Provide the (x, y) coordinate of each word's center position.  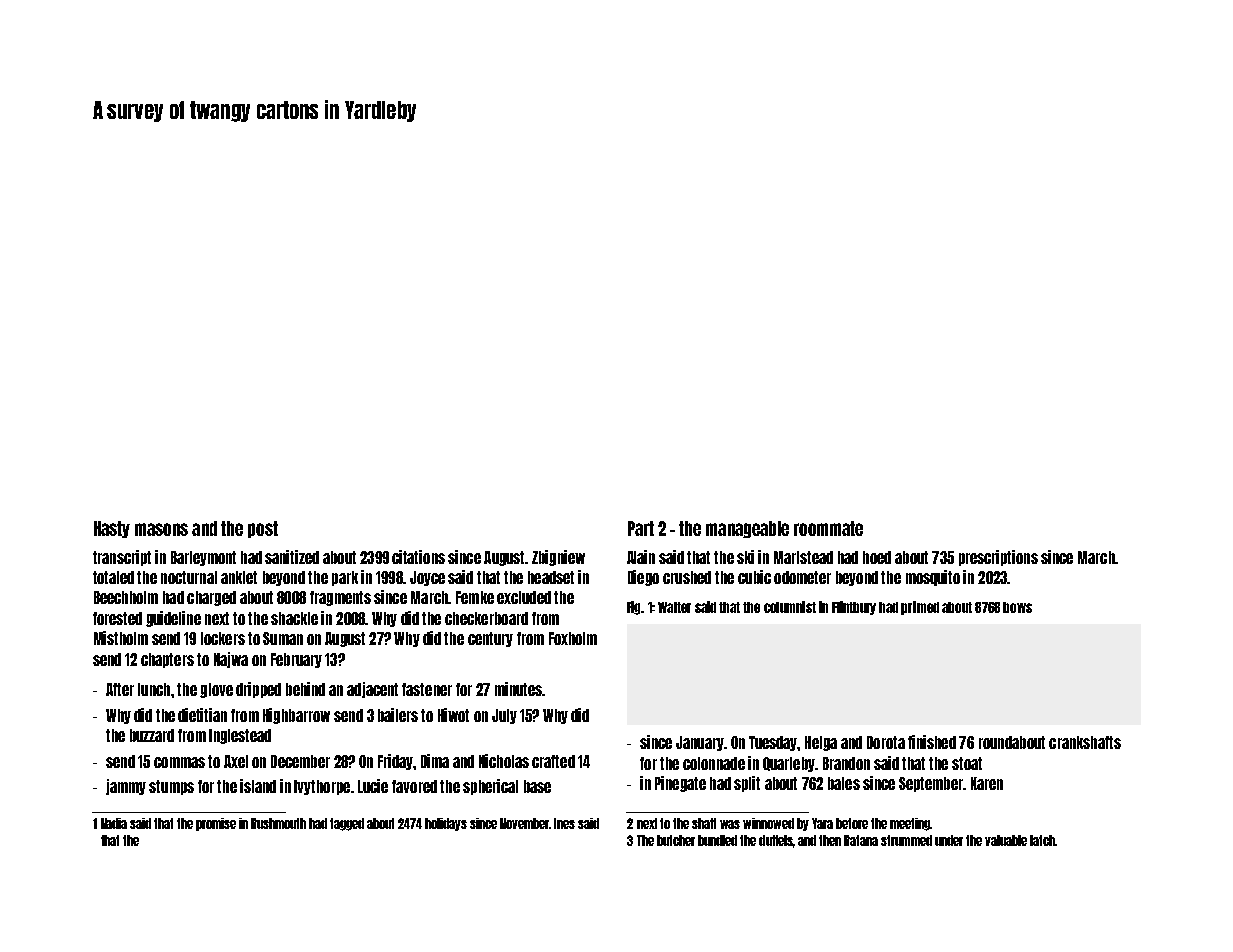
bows (1017, 607)
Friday (395, 762)
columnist (790, 607)
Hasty (112, 529)
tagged (347, 824)
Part (641, 528)
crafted (553, 761)
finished (932, 742)
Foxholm (573, 638)
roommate (828, 528)
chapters (167, 660)
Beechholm (126, 597)
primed (920, 608)
